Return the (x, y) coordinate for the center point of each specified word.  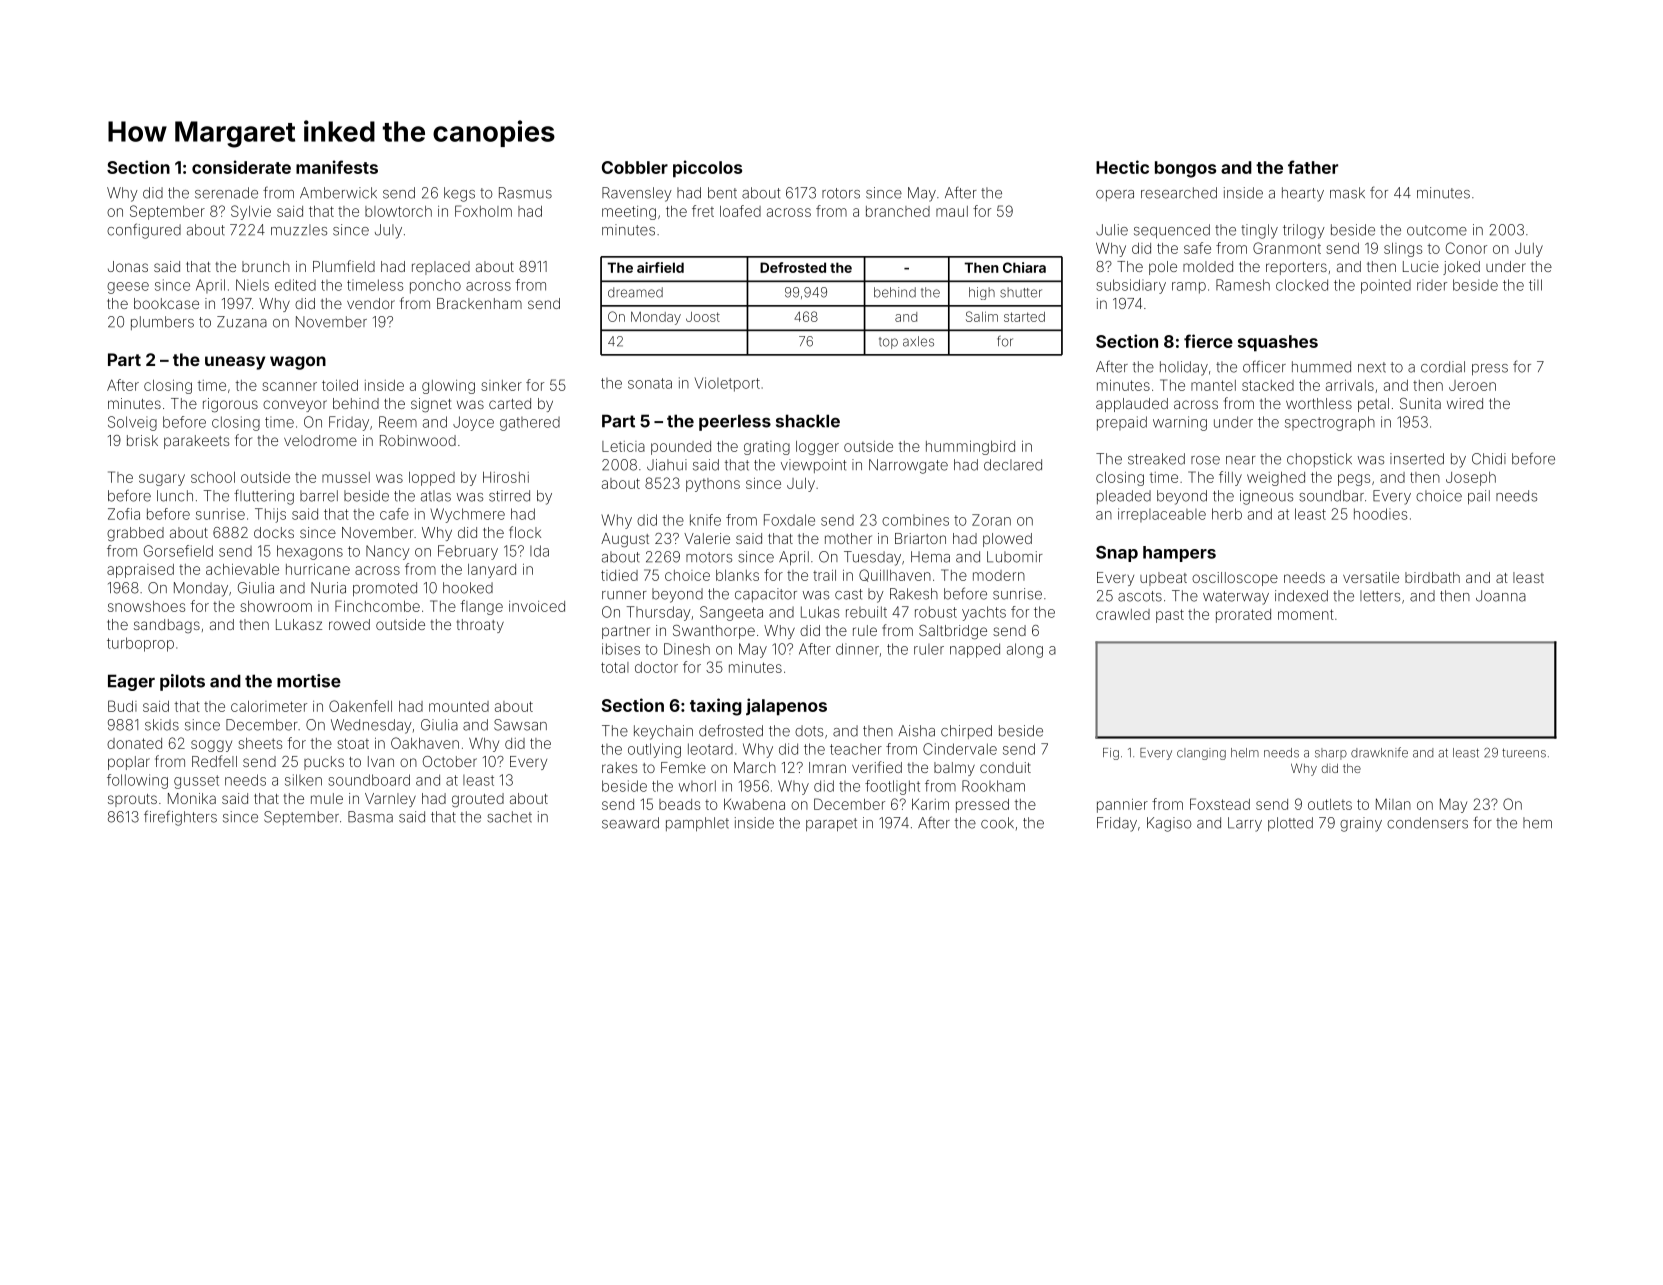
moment (1306, 614)
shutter (1021, 292)
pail (1479, 497)
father (1313, 167)
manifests (337, 167)
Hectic (1122, 167)
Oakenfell (360, 706)
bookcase (166, 303)
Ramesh (1243, 285)
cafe (394, 514)
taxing (716, 707)
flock (525, 532)
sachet (509, 817)
